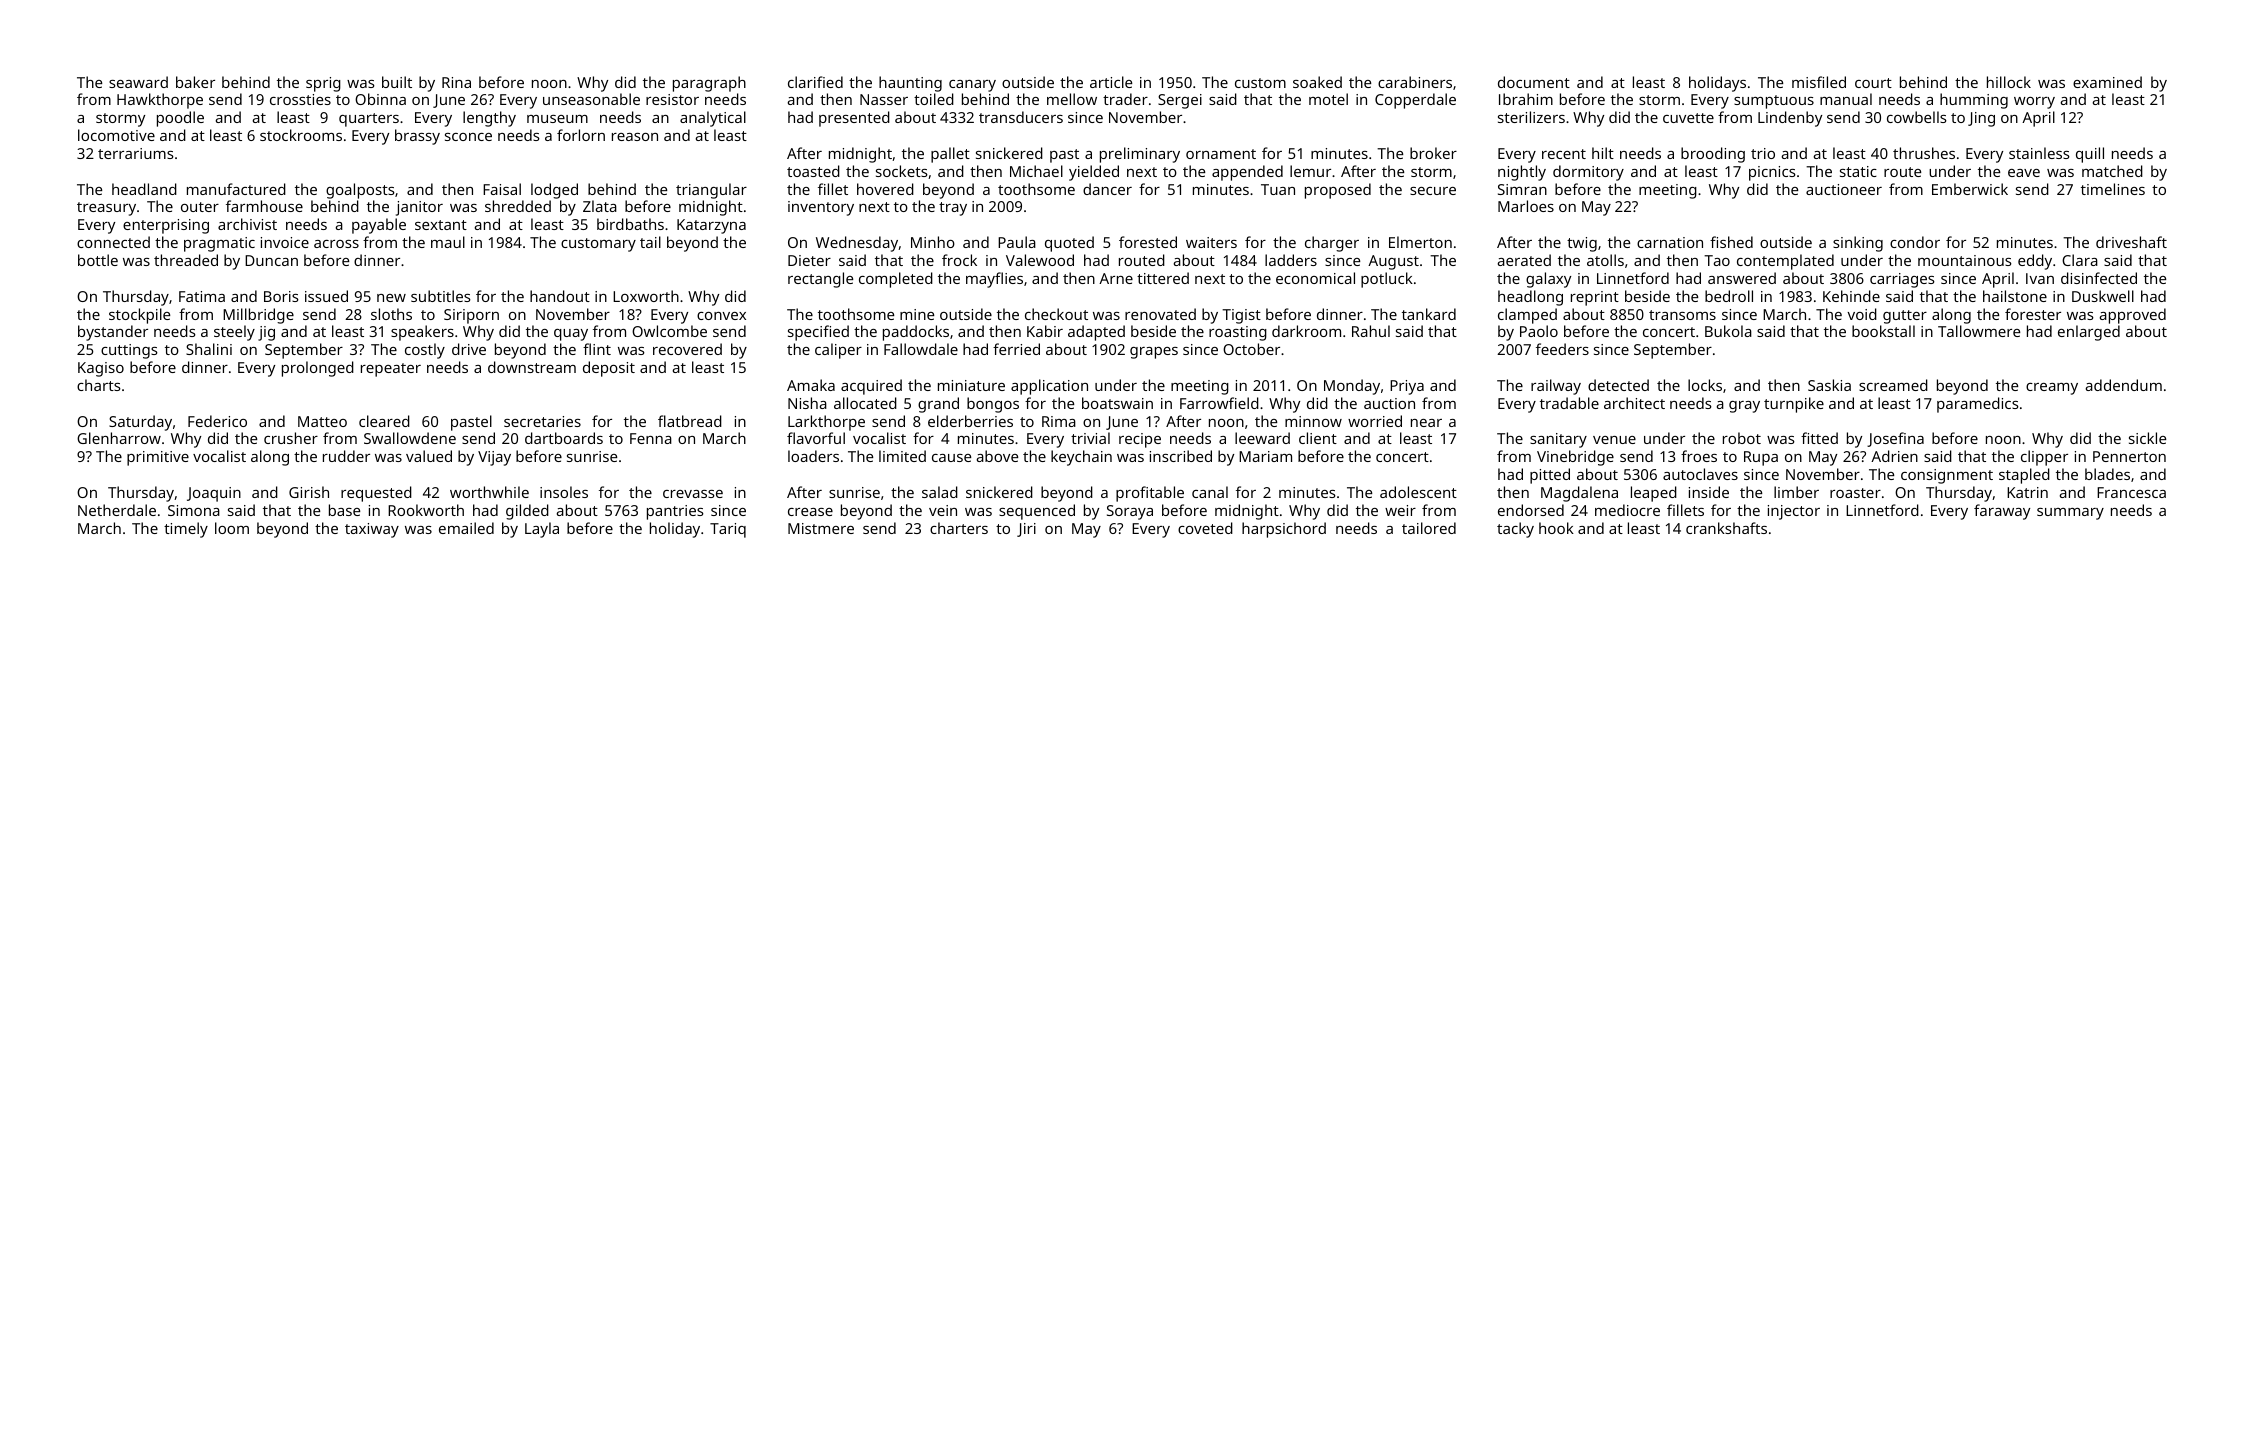  Describe the element at coordinates (950, 155) in the screenshot. I see `pallet` at that location.
